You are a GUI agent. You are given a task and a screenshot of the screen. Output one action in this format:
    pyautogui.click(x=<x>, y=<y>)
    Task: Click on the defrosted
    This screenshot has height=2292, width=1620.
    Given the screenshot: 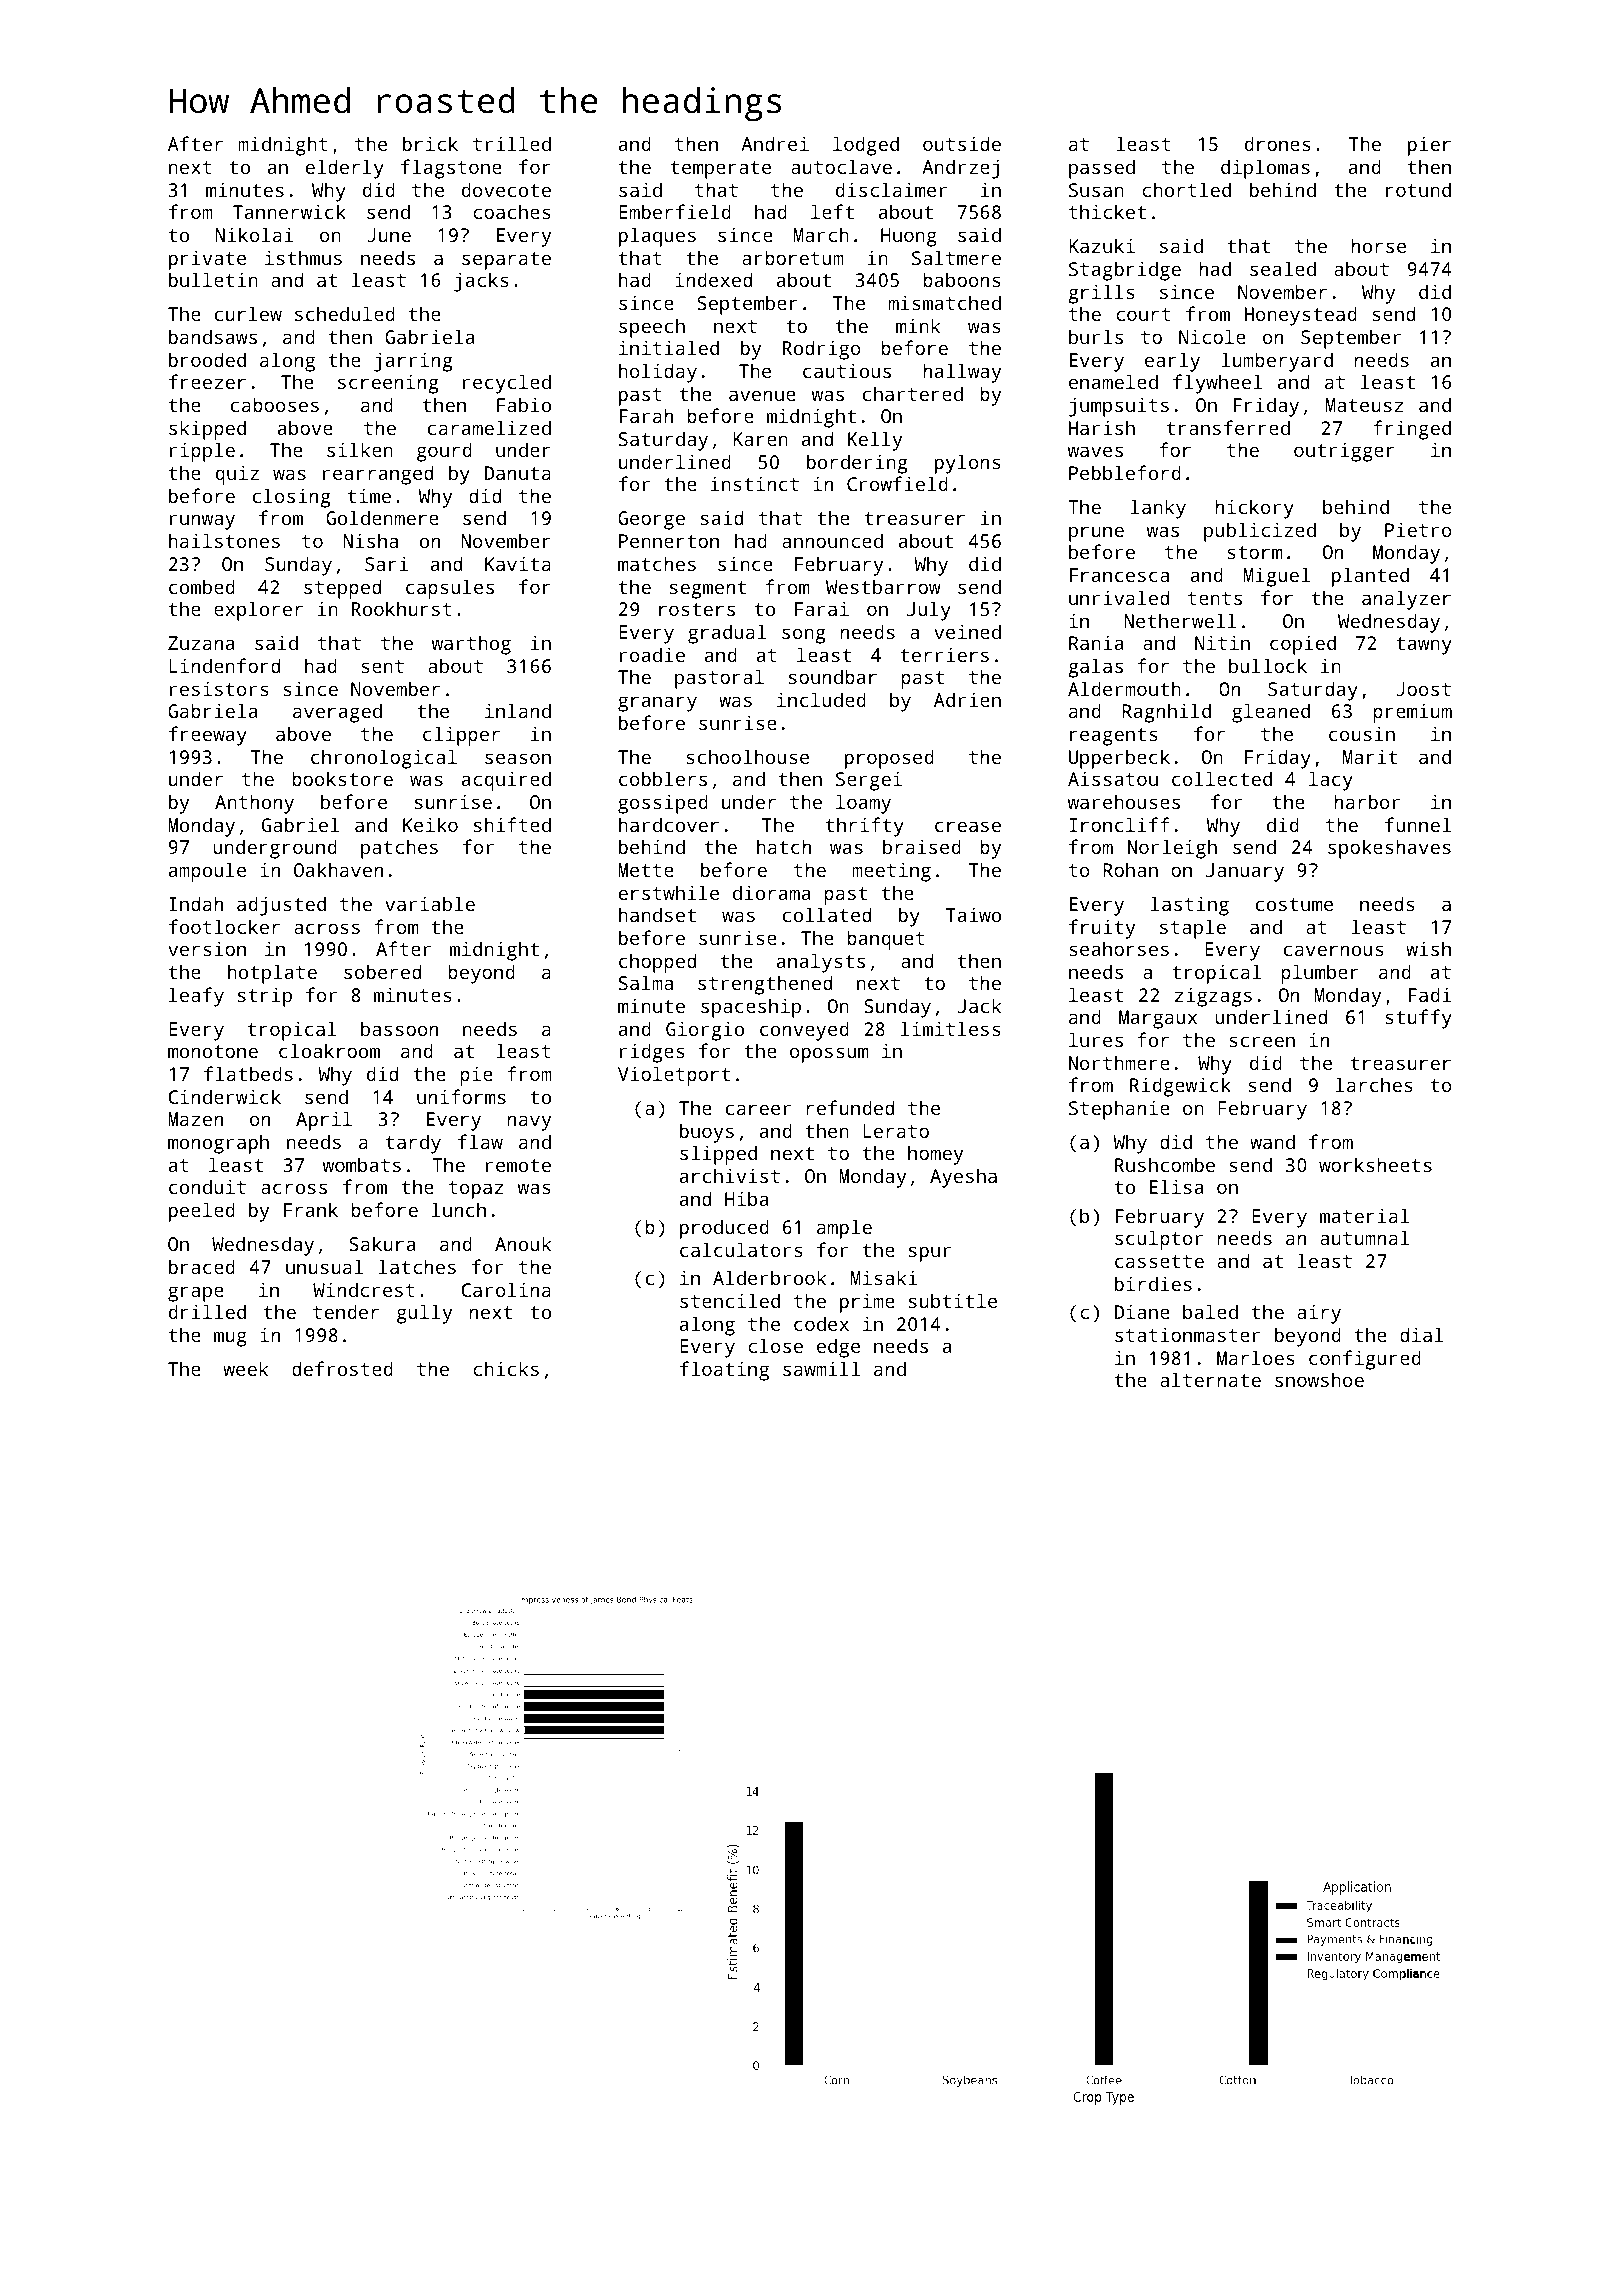 What is the action you would take?
    pyautogui.click(x=342, y=1368)
